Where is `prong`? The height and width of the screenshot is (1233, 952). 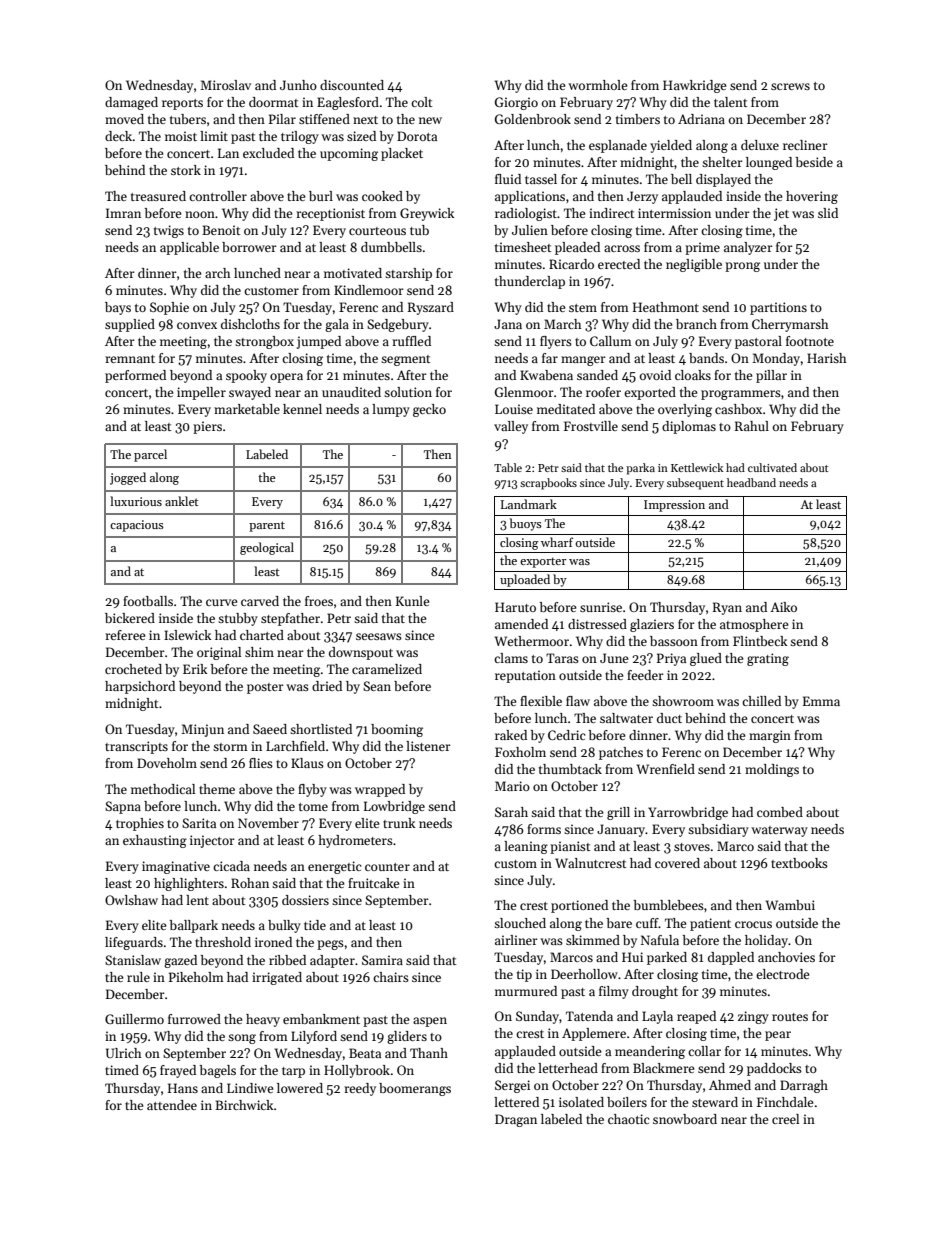
prong is located at coordinates (742, 267).
